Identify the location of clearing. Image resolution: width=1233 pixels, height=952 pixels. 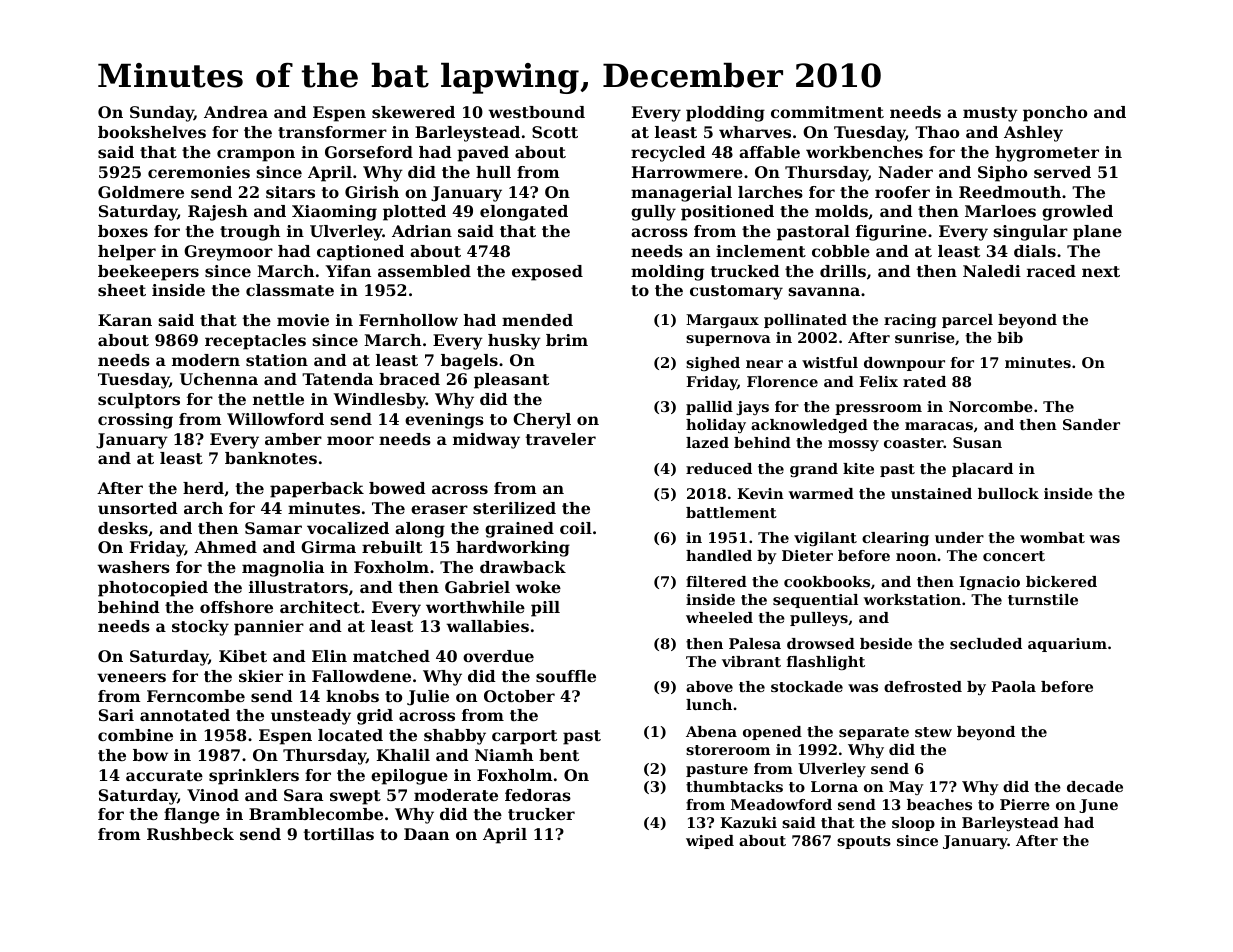
(895, 539).
